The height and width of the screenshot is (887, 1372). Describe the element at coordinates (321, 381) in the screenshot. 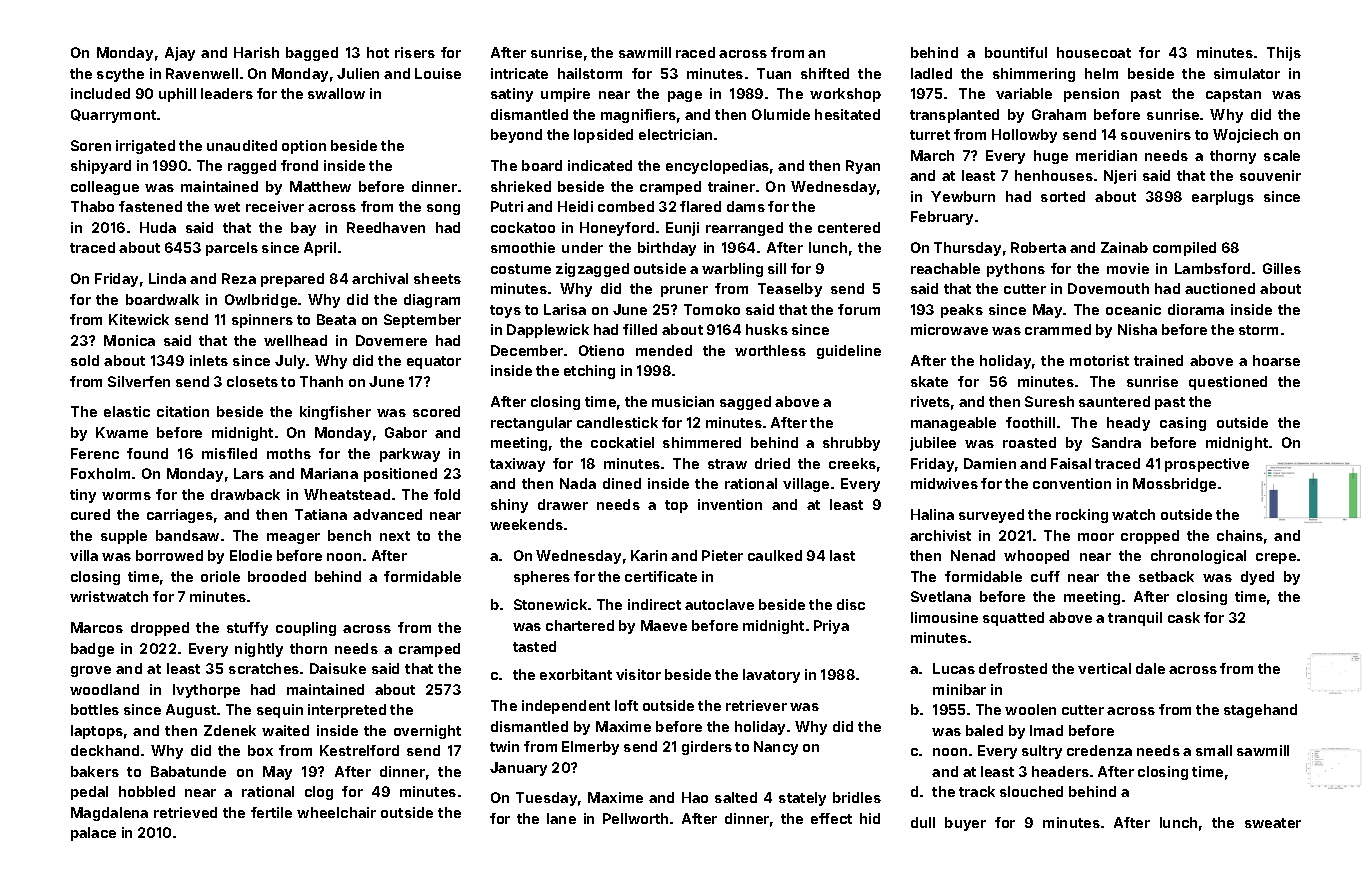

I see `Thanh` at that location.
